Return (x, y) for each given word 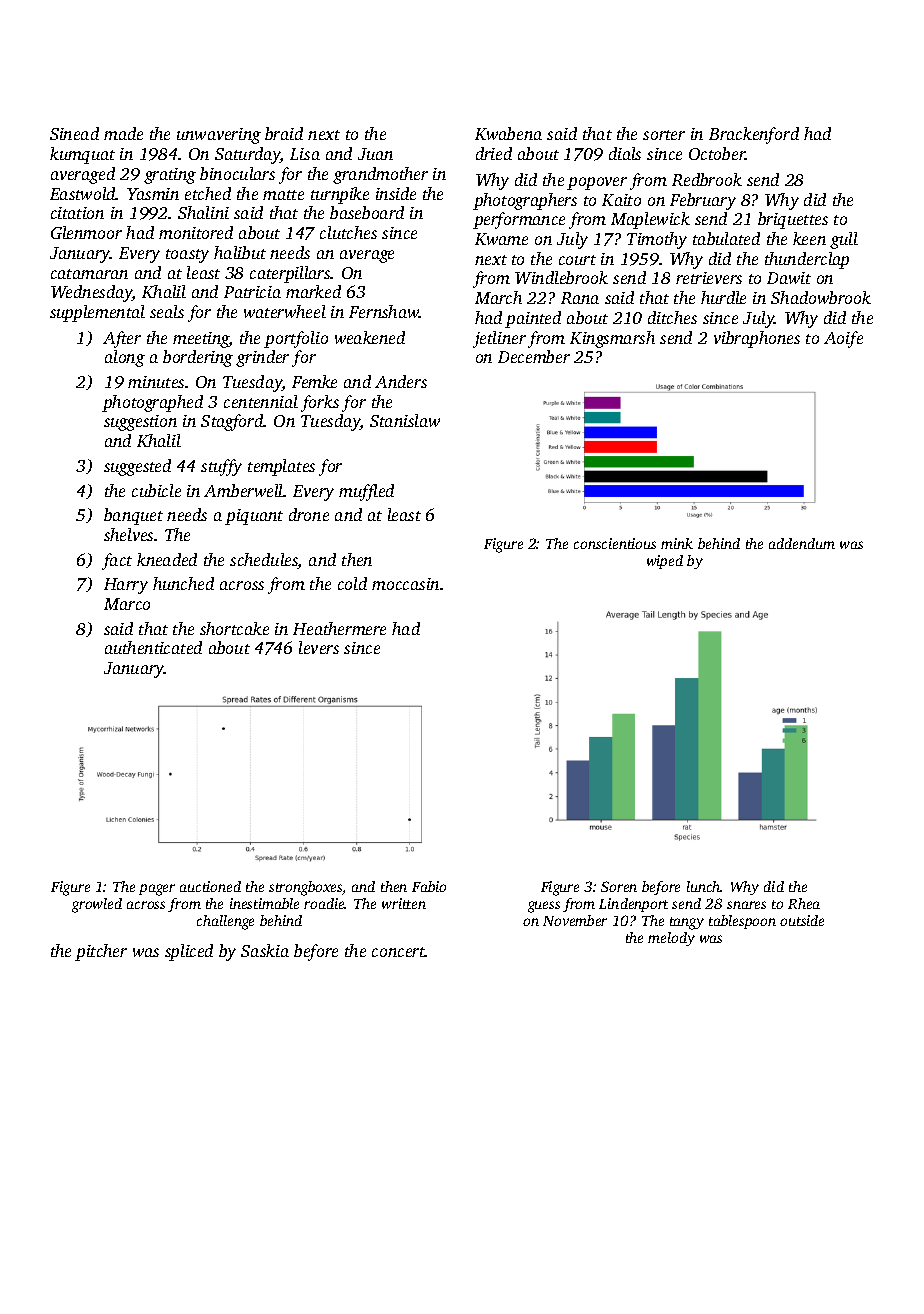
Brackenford (754, 135)
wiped (665, 562)
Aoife (843, 339)
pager (157, 890)
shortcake (234, 628)
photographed (152, 403)
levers (319, 647)
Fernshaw (384, 311)
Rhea (804, 903)
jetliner (499, 339)
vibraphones (757, 339)
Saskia (265, 950)
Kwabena (508, 133)
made (123, 133)
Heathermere (339, 628)
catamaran (89, 274)
